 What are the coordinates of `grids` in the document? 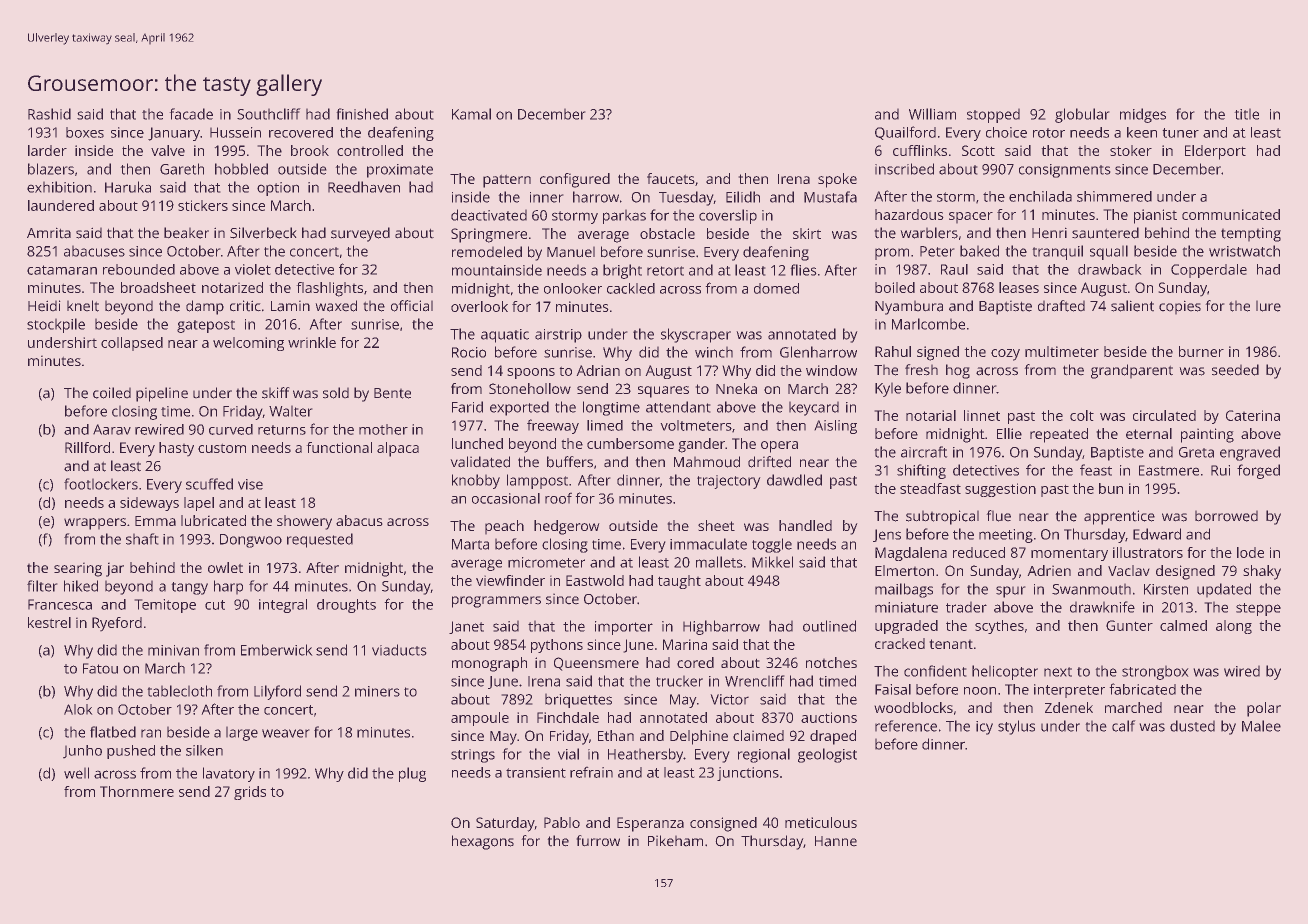 It's located at (250, 793).
